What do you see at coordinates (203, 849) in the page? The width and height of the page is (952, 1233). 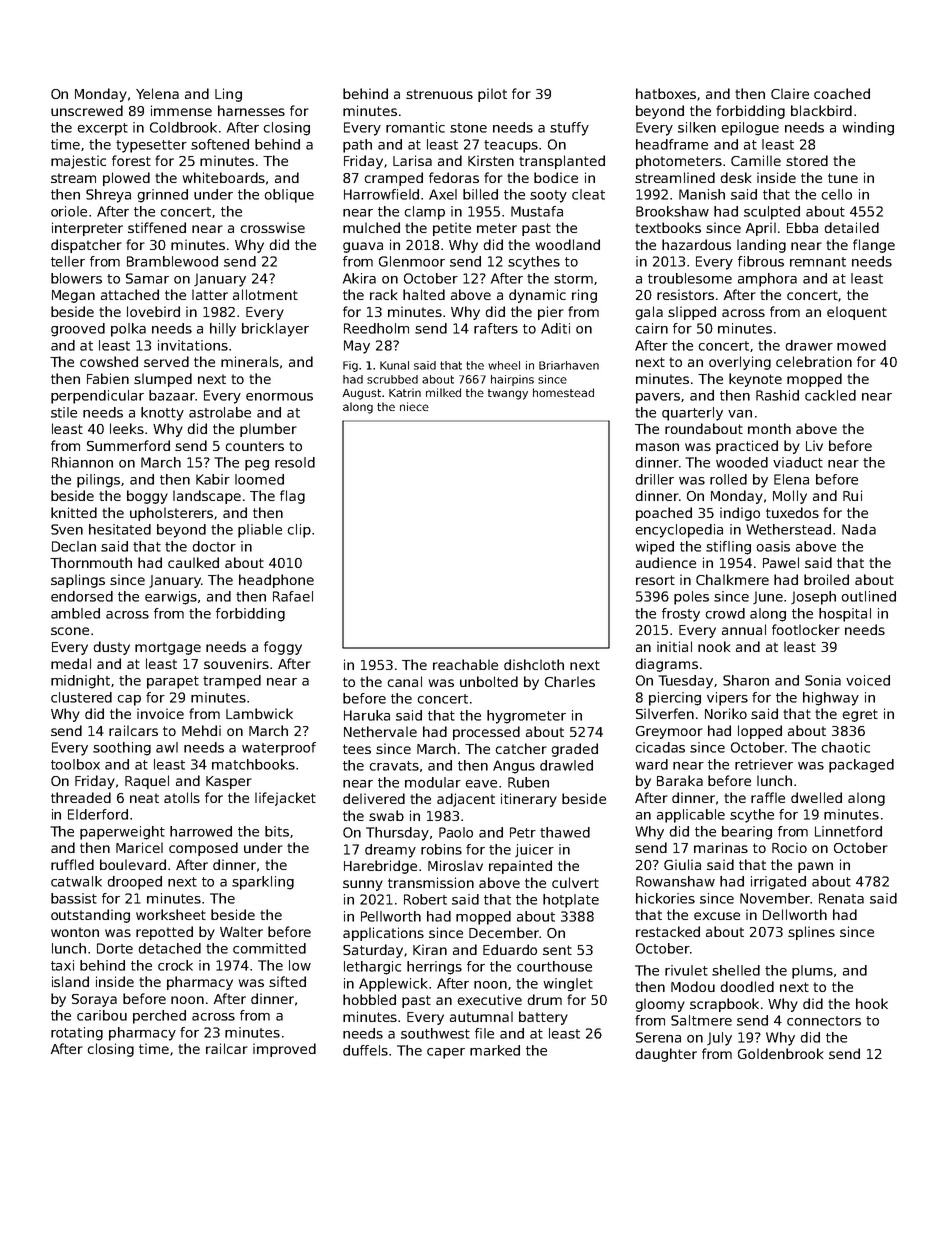 I see `composed` at bounding box center [203, 849].
